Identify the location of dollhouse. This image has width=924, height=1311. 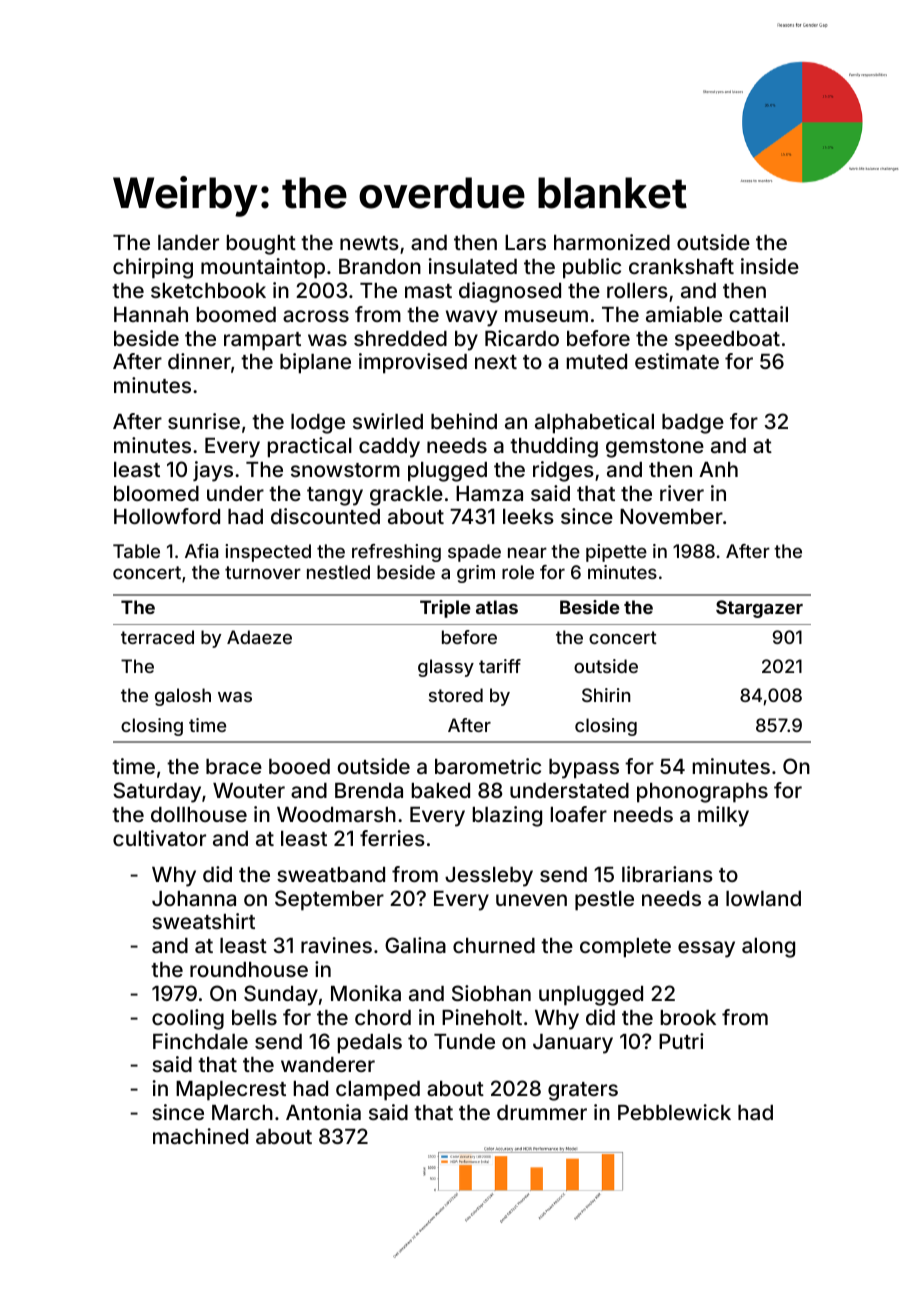
(199, 814).
